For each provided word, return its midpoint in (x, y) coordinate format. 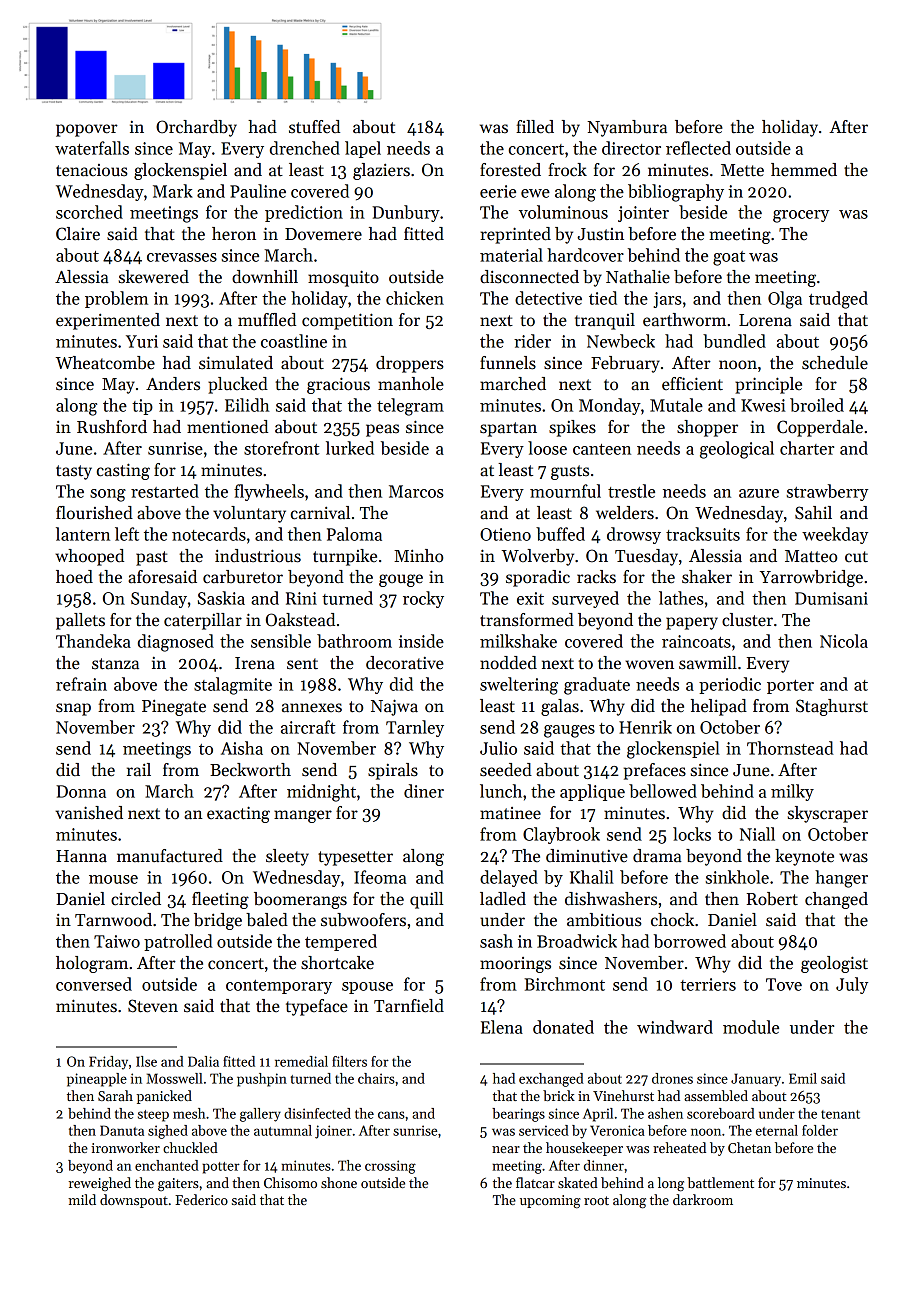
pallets (80, 621)
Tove (784, 984)
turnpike (345, 557)
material (511, 255)
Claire (78, 234)
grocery (801, 216)
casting (123, 471)
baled (267, 920)
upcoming (550, 1202)
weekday (835, 535)
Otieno (505, 534)
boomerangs (300, 900)
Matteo (811, 556)
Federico (201, 1199)
